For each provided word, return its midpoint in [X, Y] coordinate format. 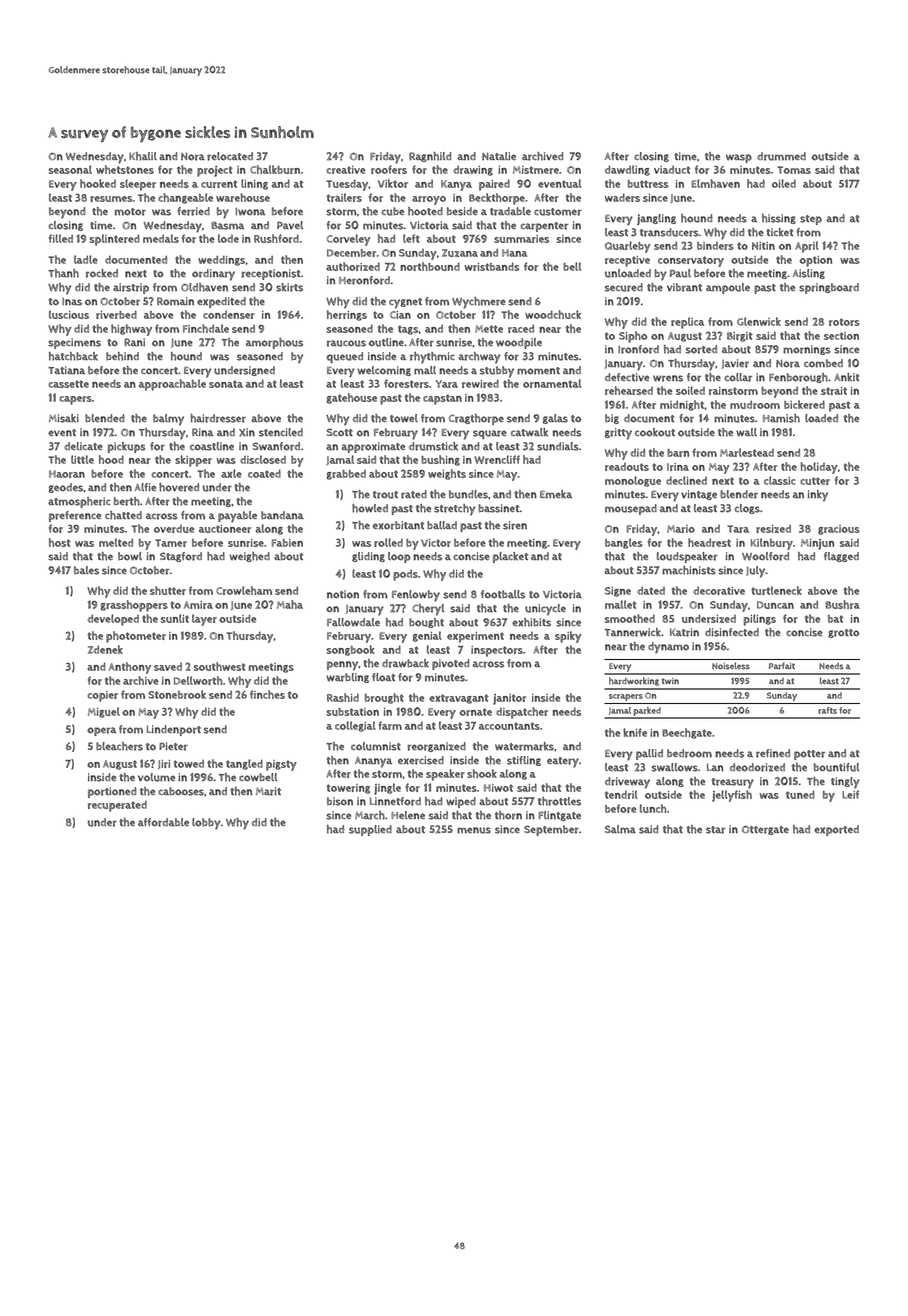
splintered [115, 240]
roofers [389, 169]
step [811, 220]
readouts [627, 467]
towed [188, 763]
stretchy [454, 510]
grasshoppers [134, 606]
